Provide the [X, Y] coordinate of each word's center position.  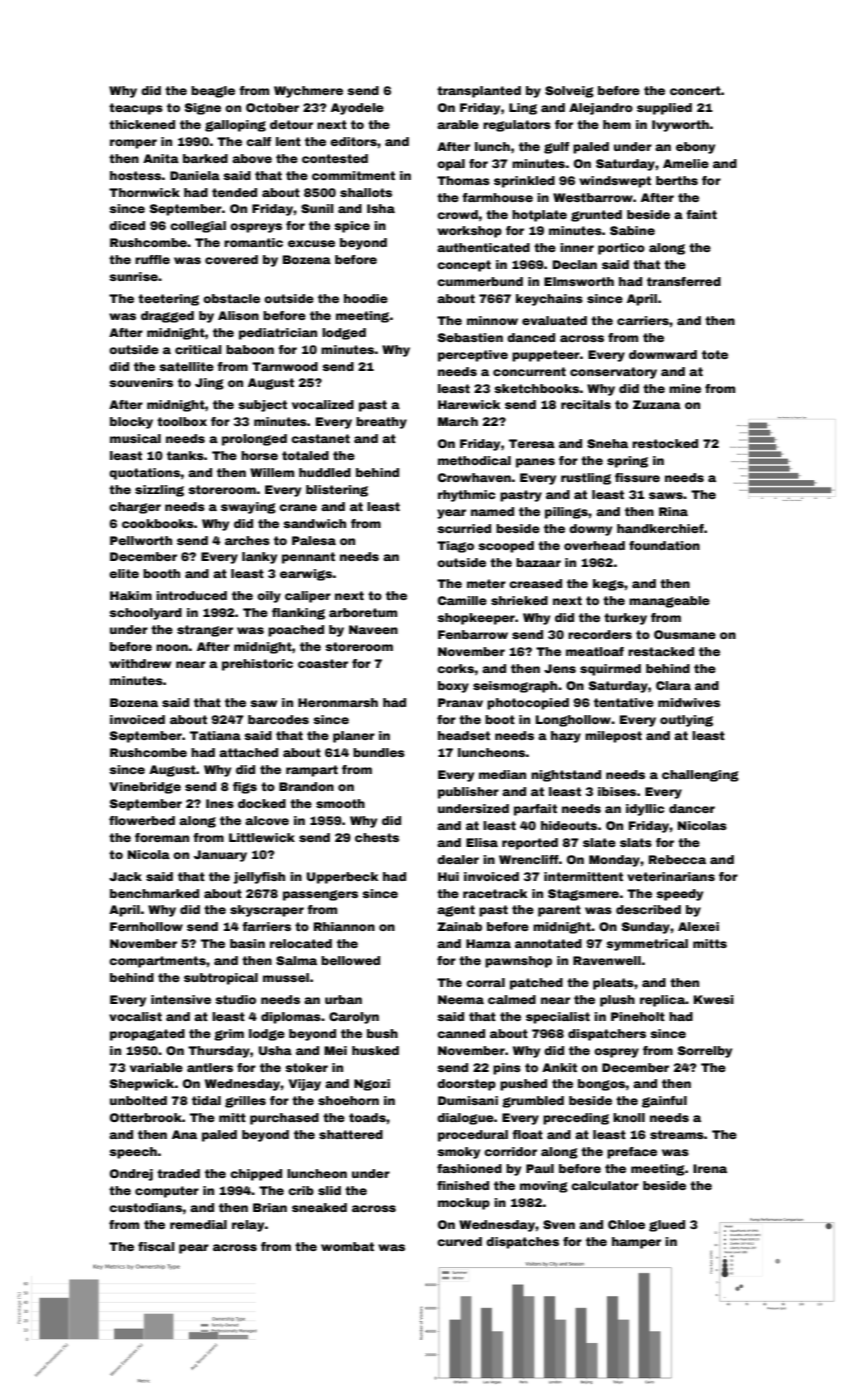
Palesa [314, 540]
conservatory [613, 373]
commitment [353, 175]
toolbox [182, 421]
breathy [381, 423]
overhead [594, 545]
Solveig [569, 92]
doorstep [466, 1085]
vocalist [135, 1016]
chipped [256, 1175]
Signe [203, 109]
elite [124, 573]
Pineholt [638, 1016]
